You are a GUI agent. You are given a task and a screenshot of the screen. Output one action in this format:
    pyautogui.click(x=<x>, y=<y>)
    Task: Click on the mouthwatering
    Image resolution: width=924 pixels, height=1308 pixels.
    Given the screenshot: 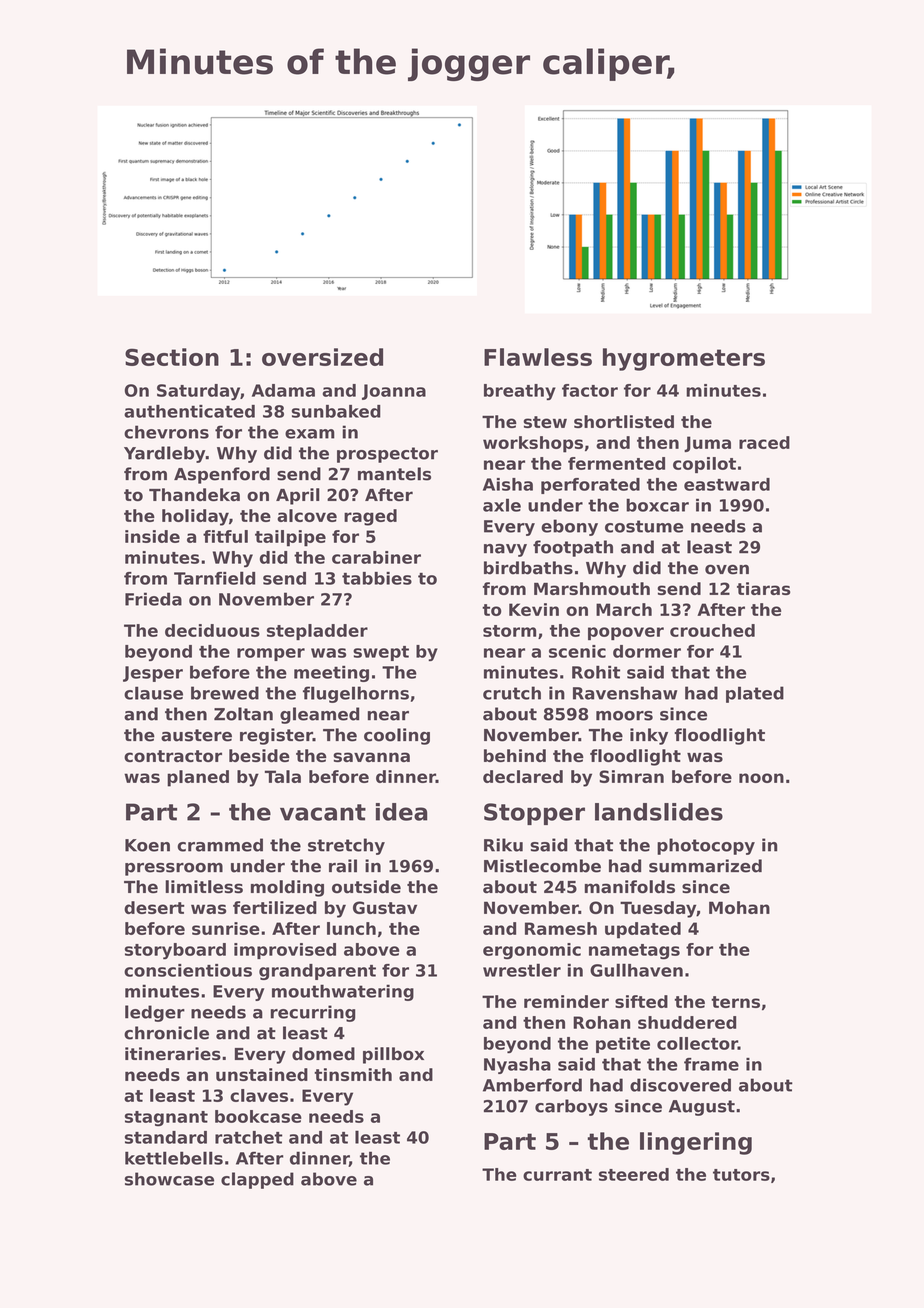 What is the action you would take?
    pyautogui.click(x=343, y=992)
